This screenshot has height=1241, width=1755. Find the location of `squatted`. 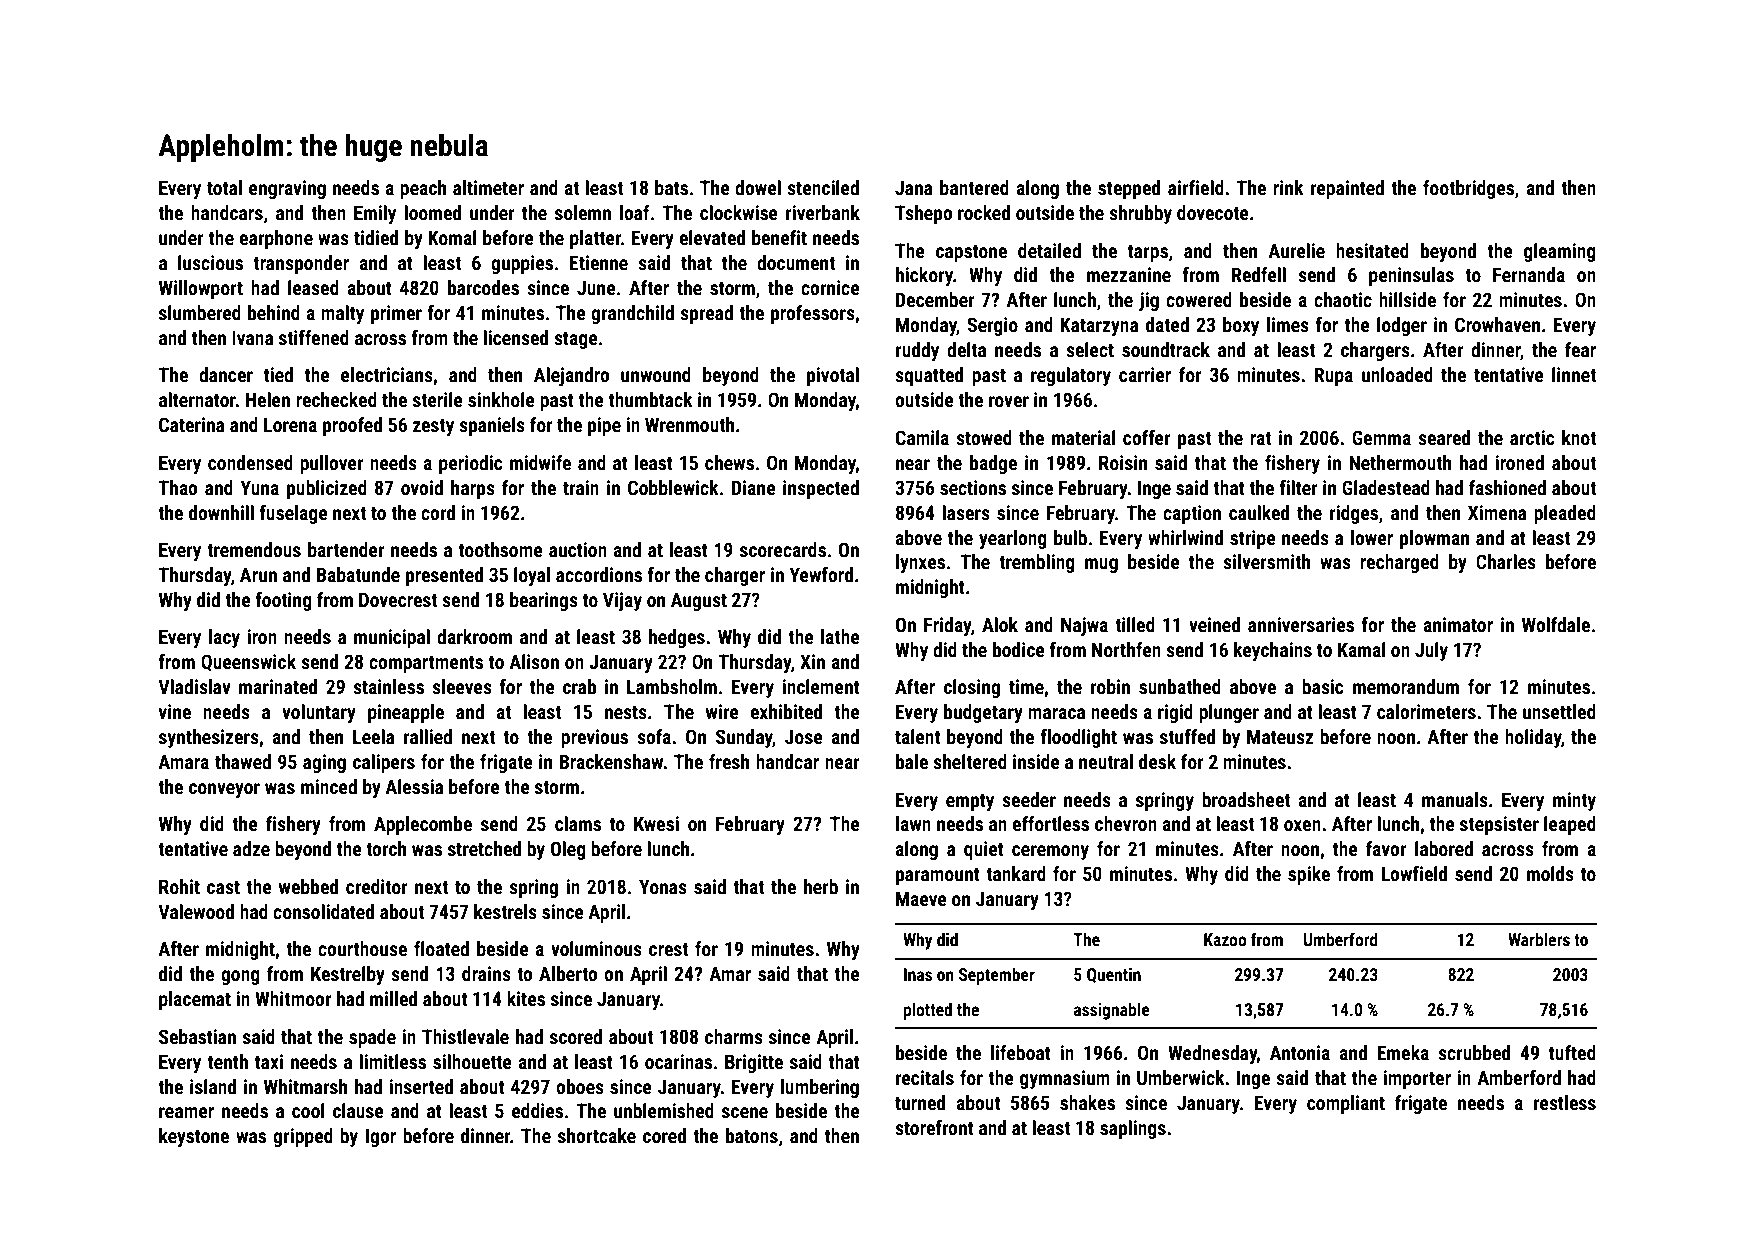

squatted is located at coordinates (929, 376).
